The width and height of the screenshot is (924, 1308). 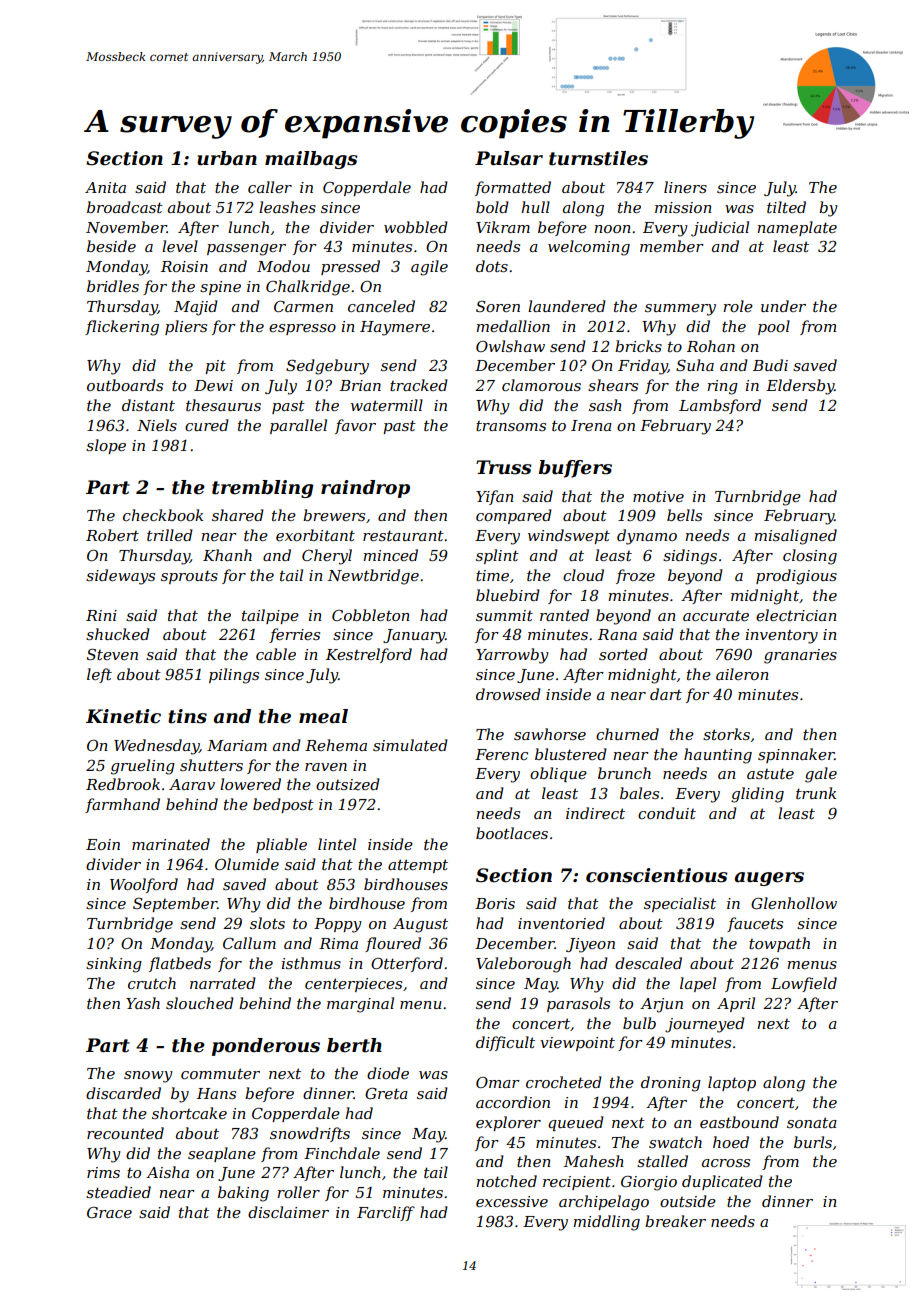 I want to click on slouched, so click(x=200, y=1003).
